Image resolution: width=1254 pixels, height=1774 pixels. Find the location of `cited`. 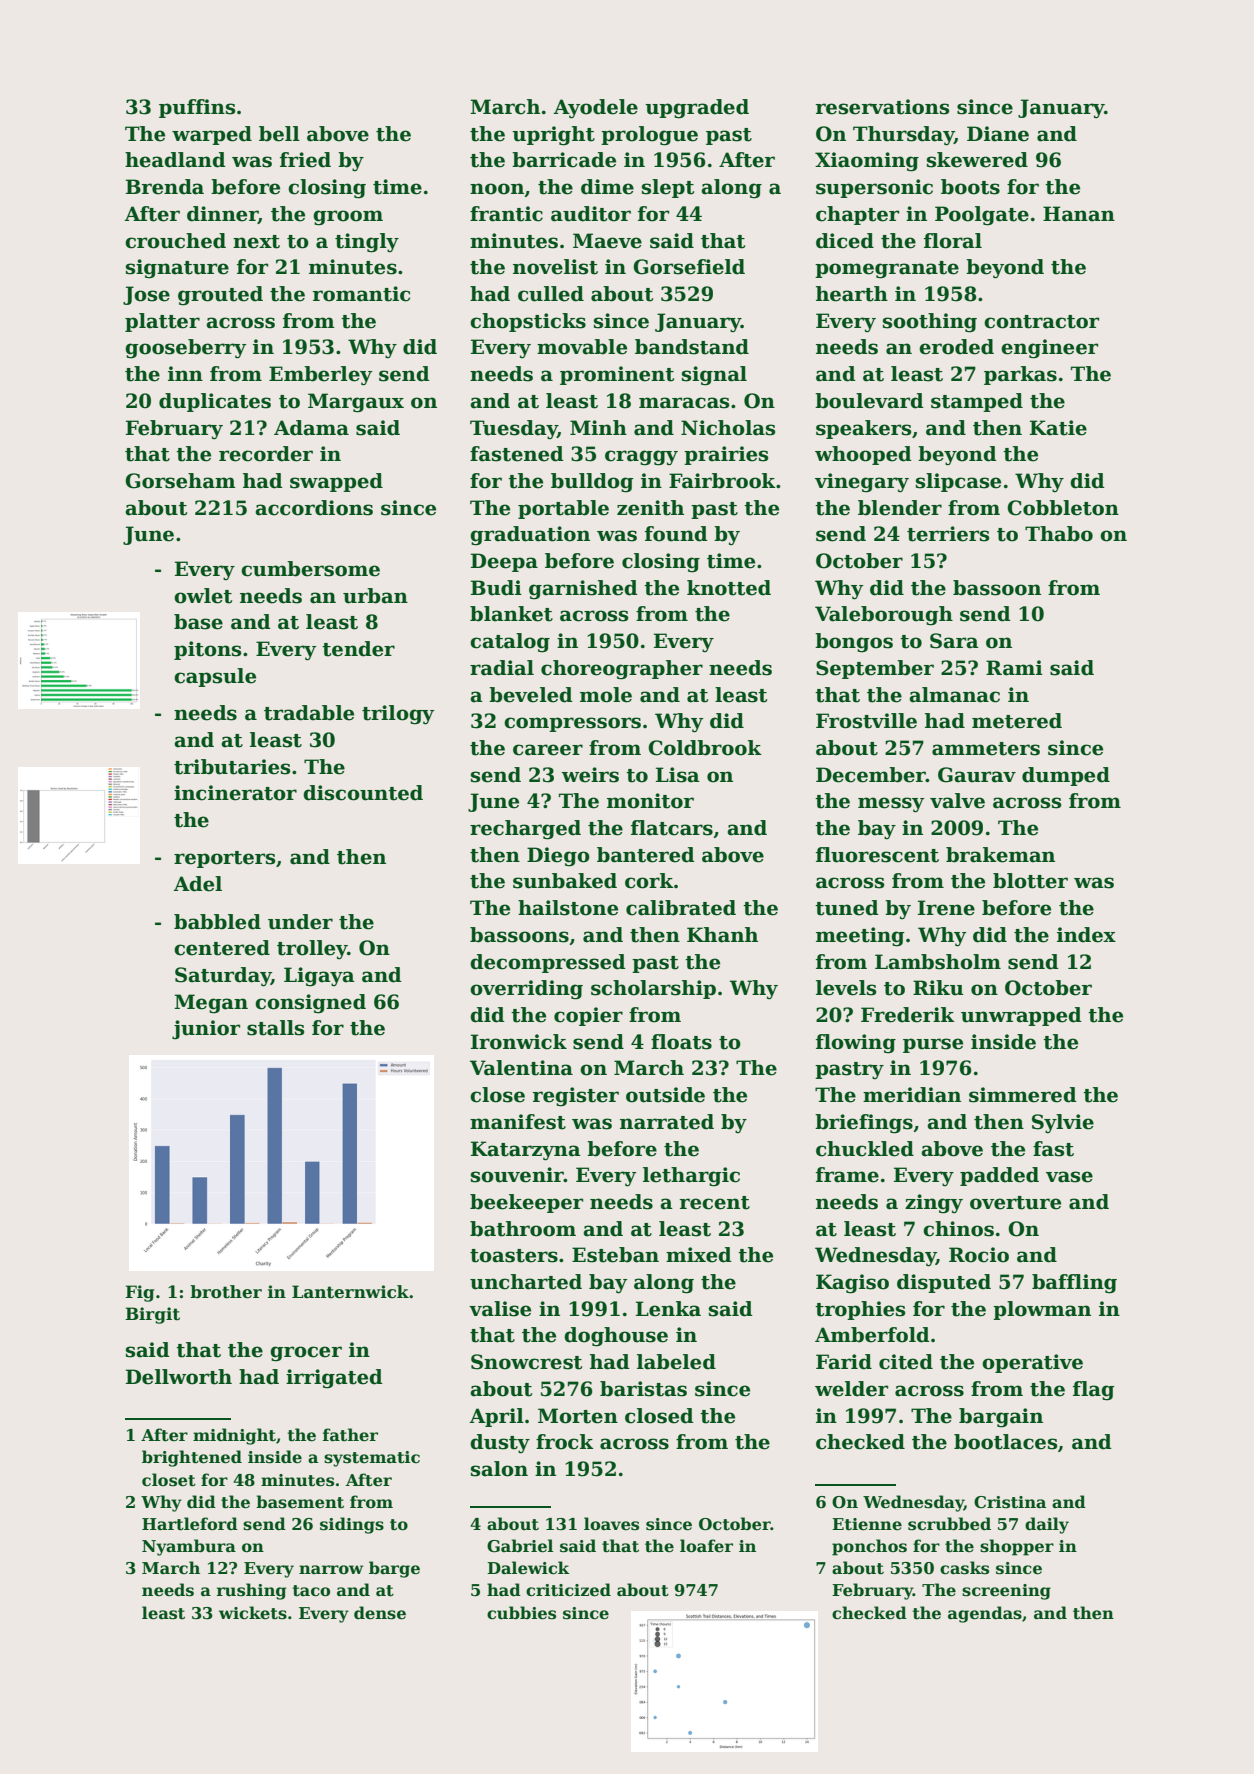

cited is located at coordinates (906, 1362).
